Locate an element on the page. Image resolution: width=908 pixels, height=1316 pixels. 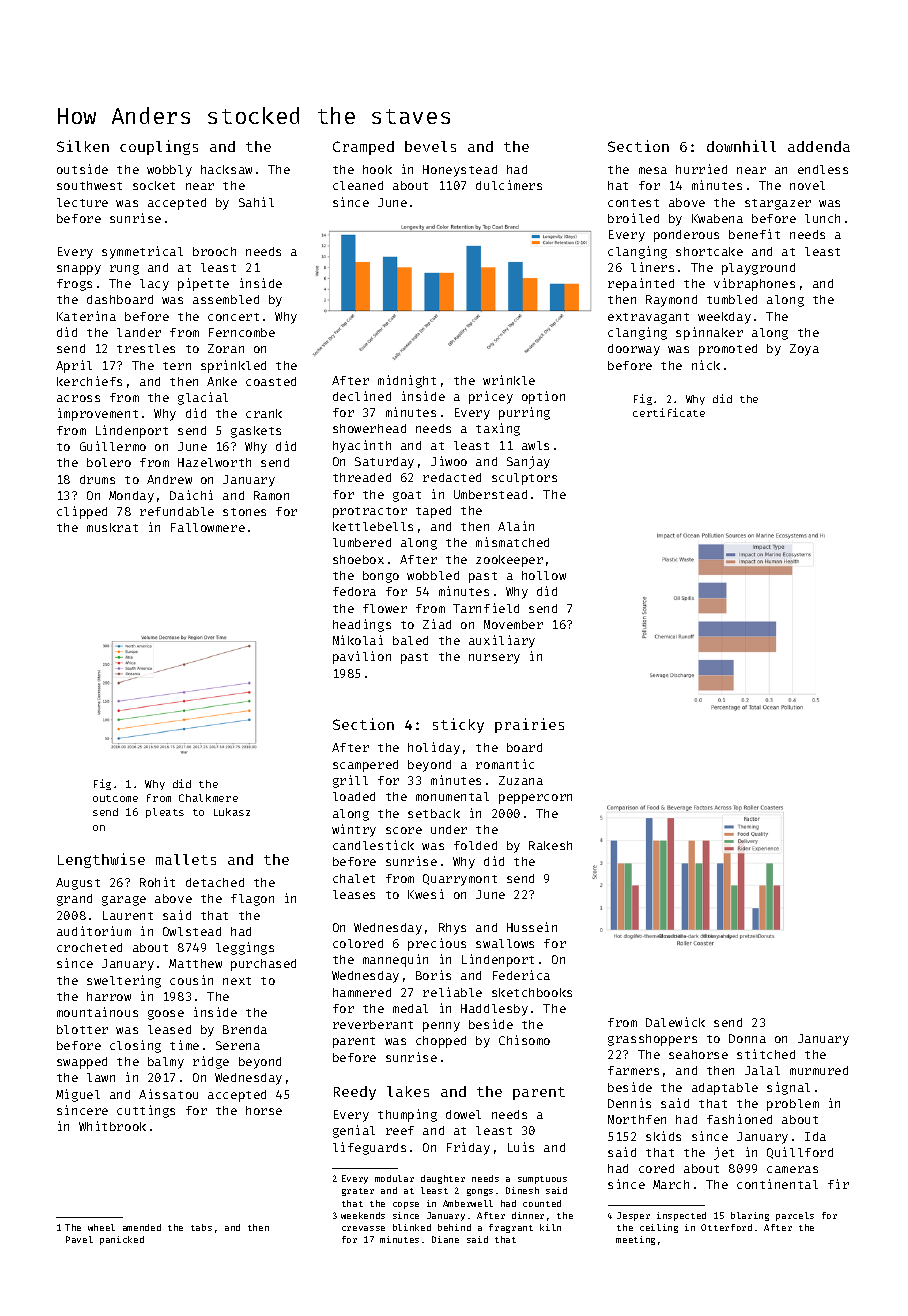
prairies is located at coordinates (529, 725).
